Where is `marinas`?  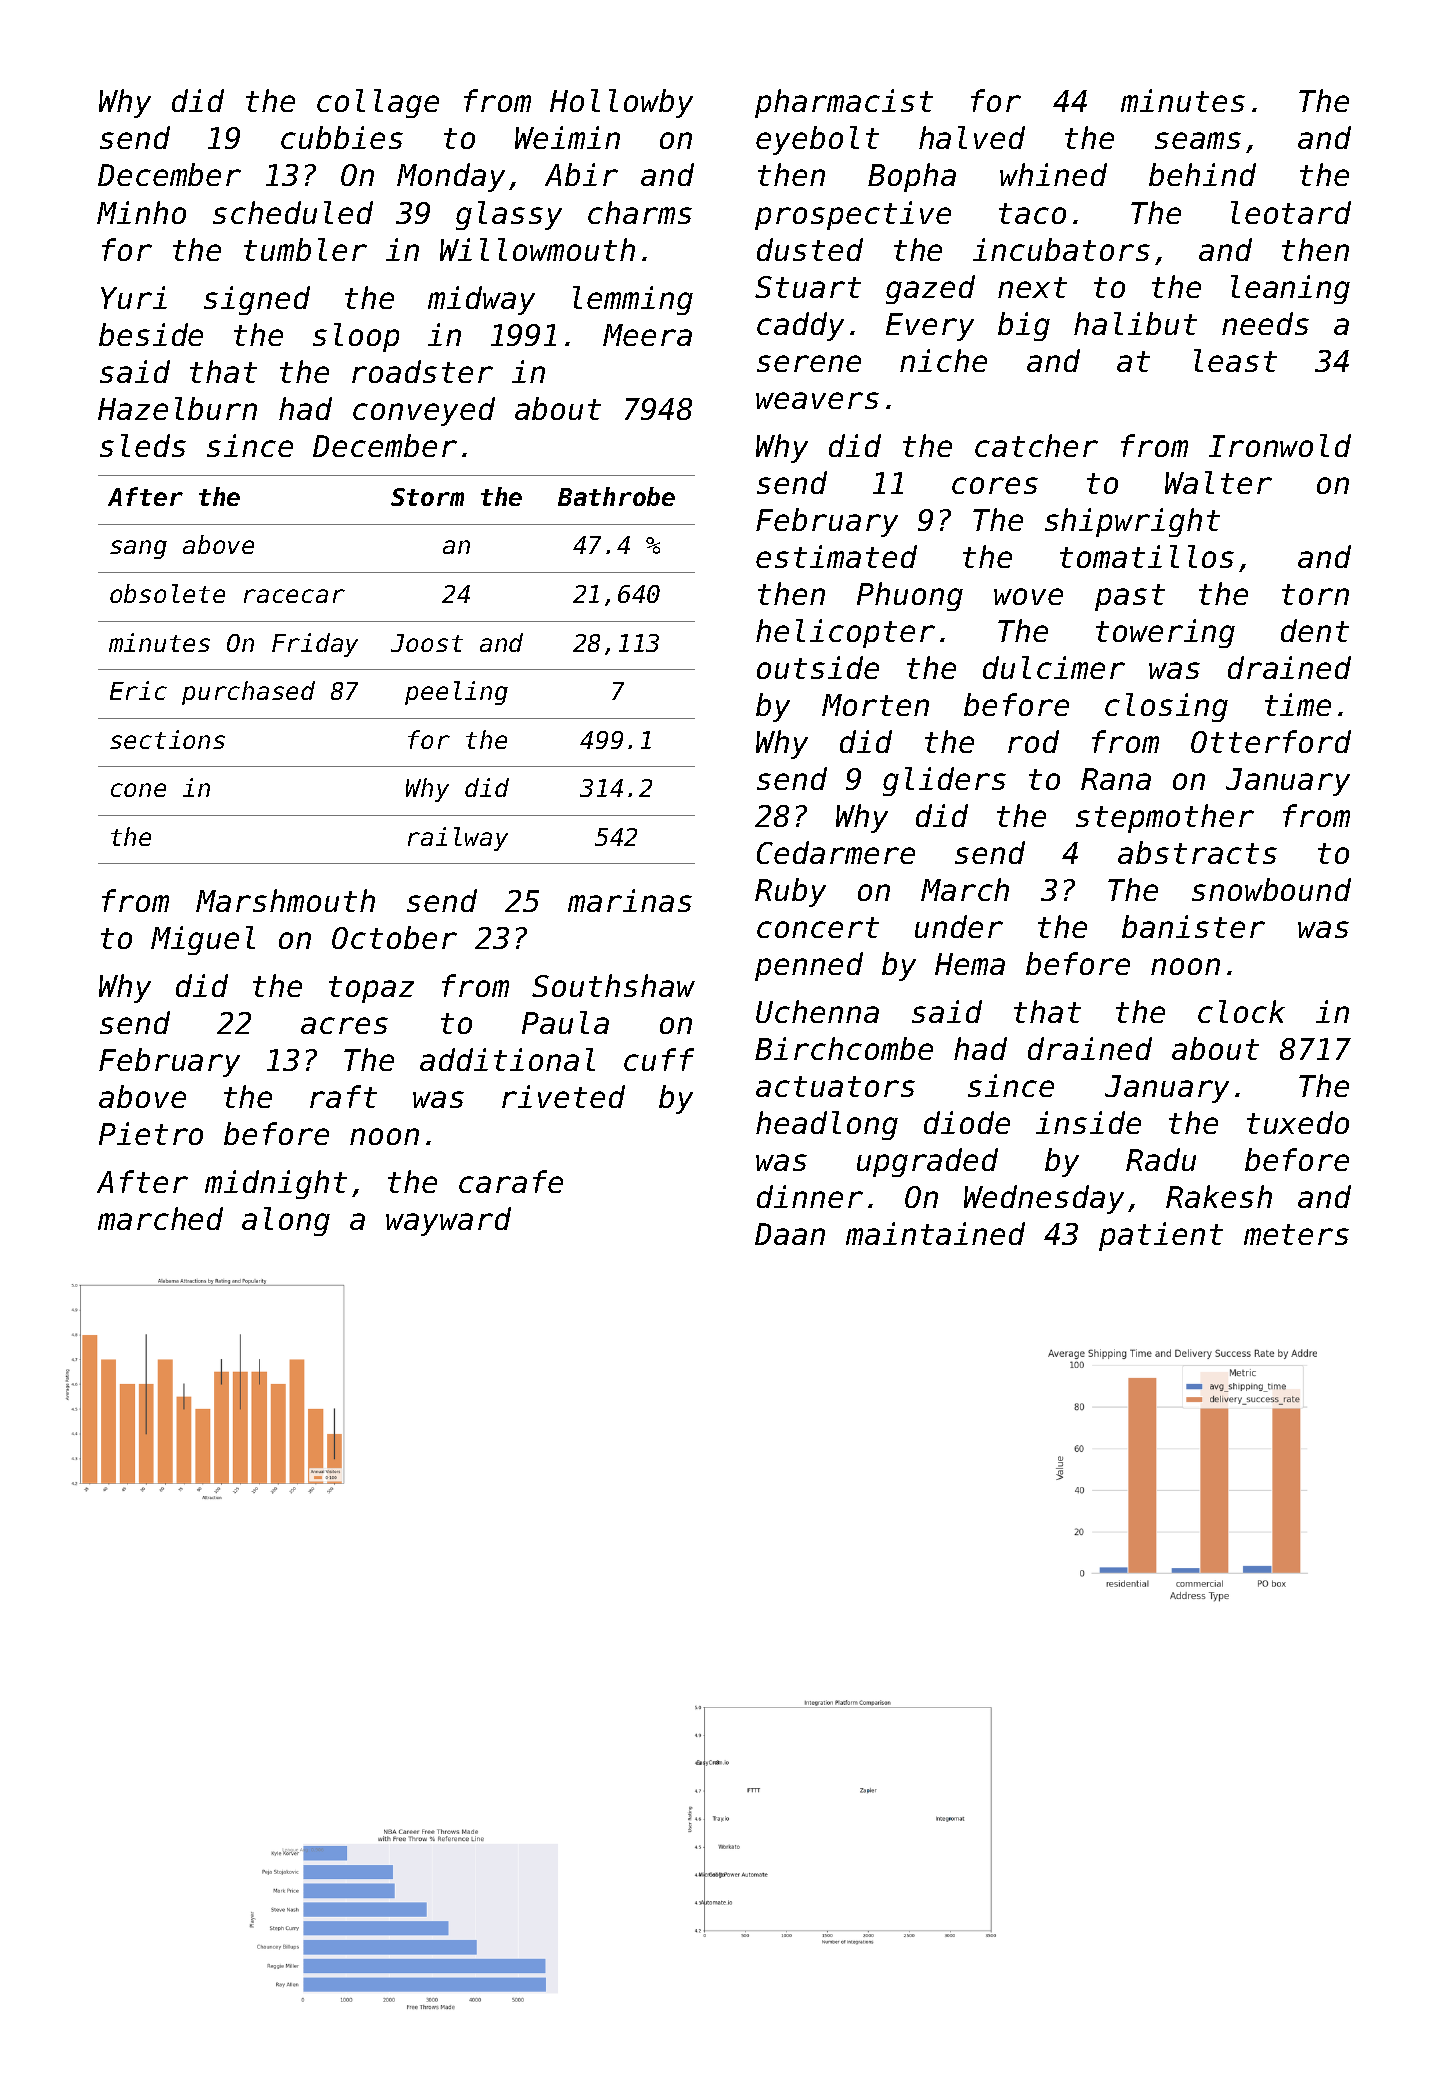
marinas is located at coordinates (630, 900).
